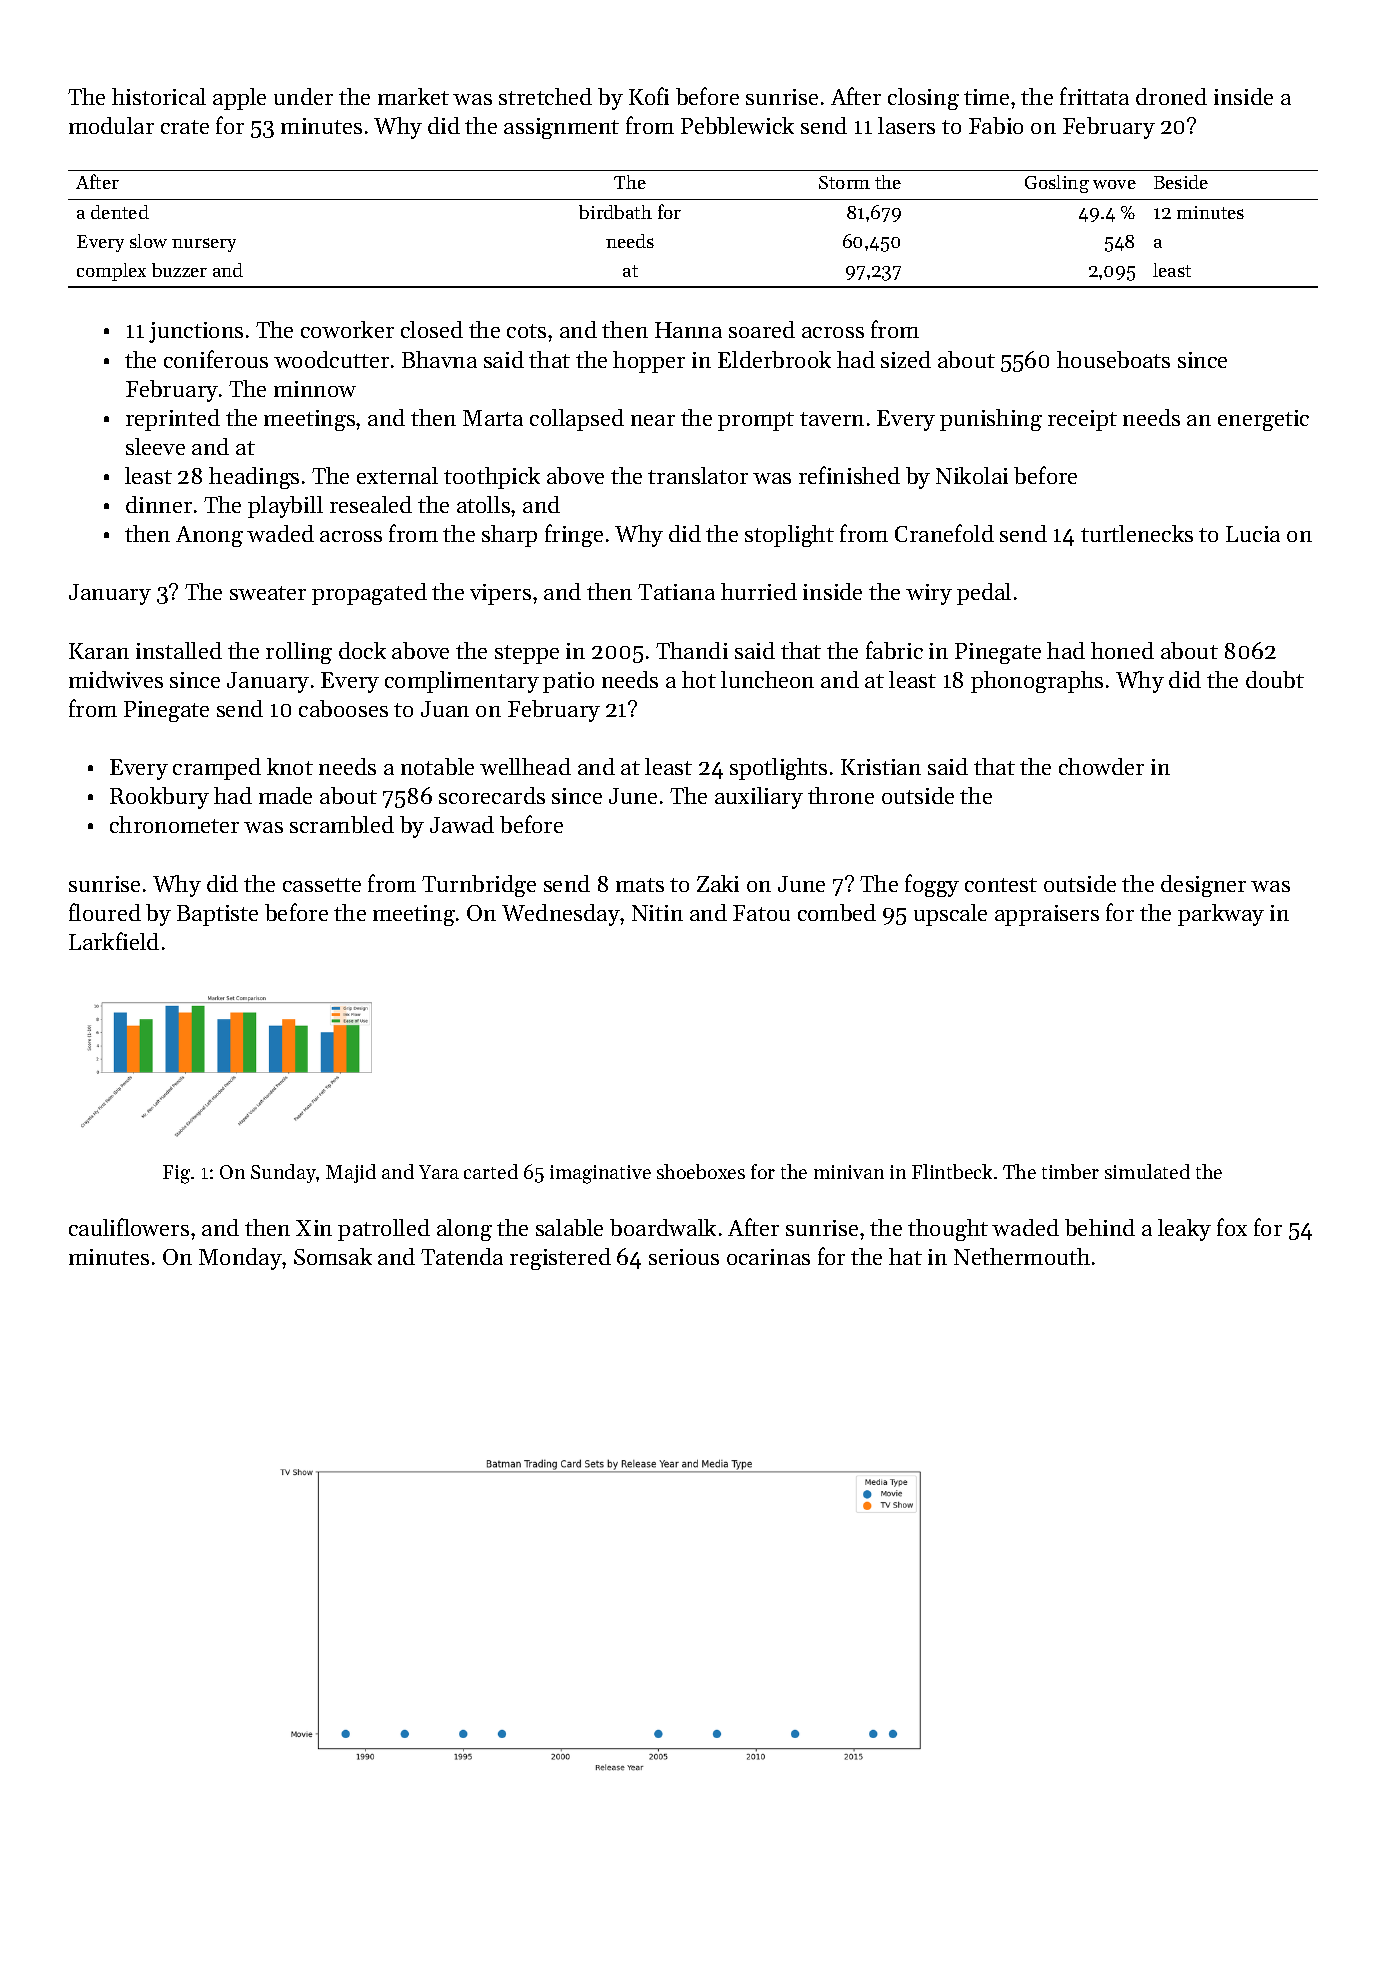  I want to click on under, so click(303, 96).
